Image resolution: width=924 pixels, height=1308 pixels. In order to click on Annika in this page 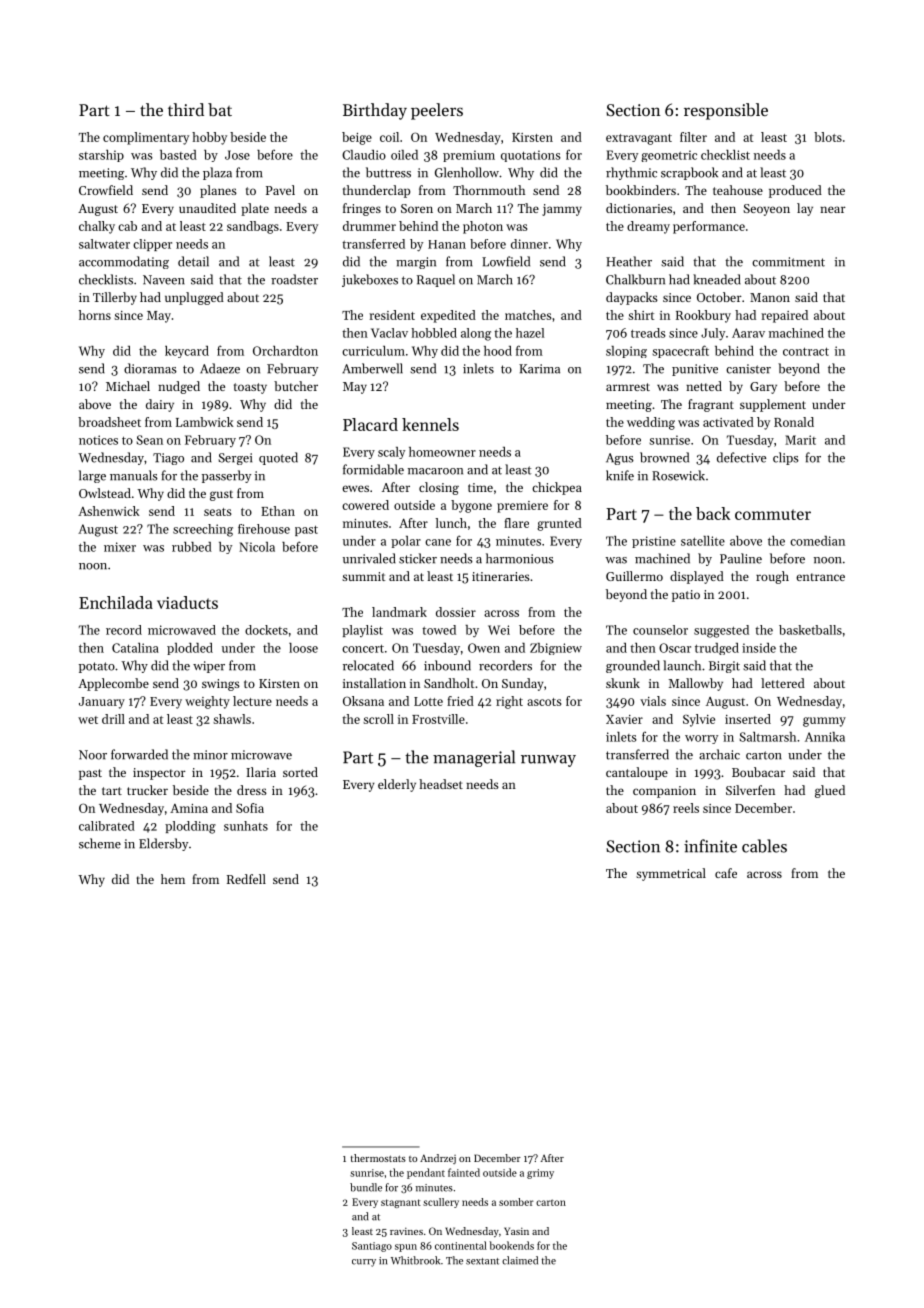, I will do `click(825, 737)`.
